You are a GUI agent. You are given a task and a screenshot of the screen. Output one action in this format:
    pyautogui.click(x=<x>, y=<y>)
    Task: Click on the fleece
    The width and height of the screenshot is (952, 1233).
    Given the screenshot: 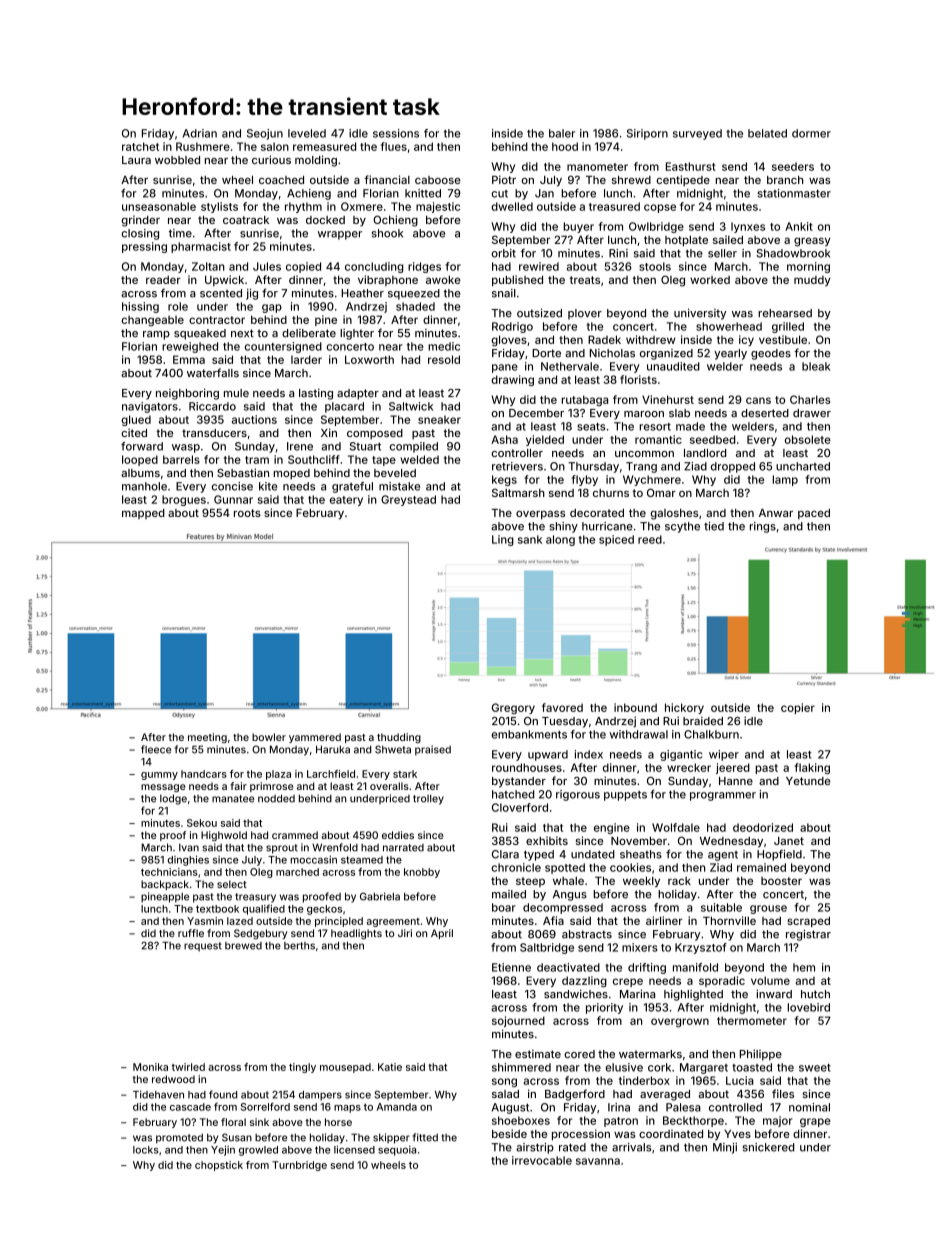 What is the action you would take?
    pyautogui.click(x=156, y=749)
